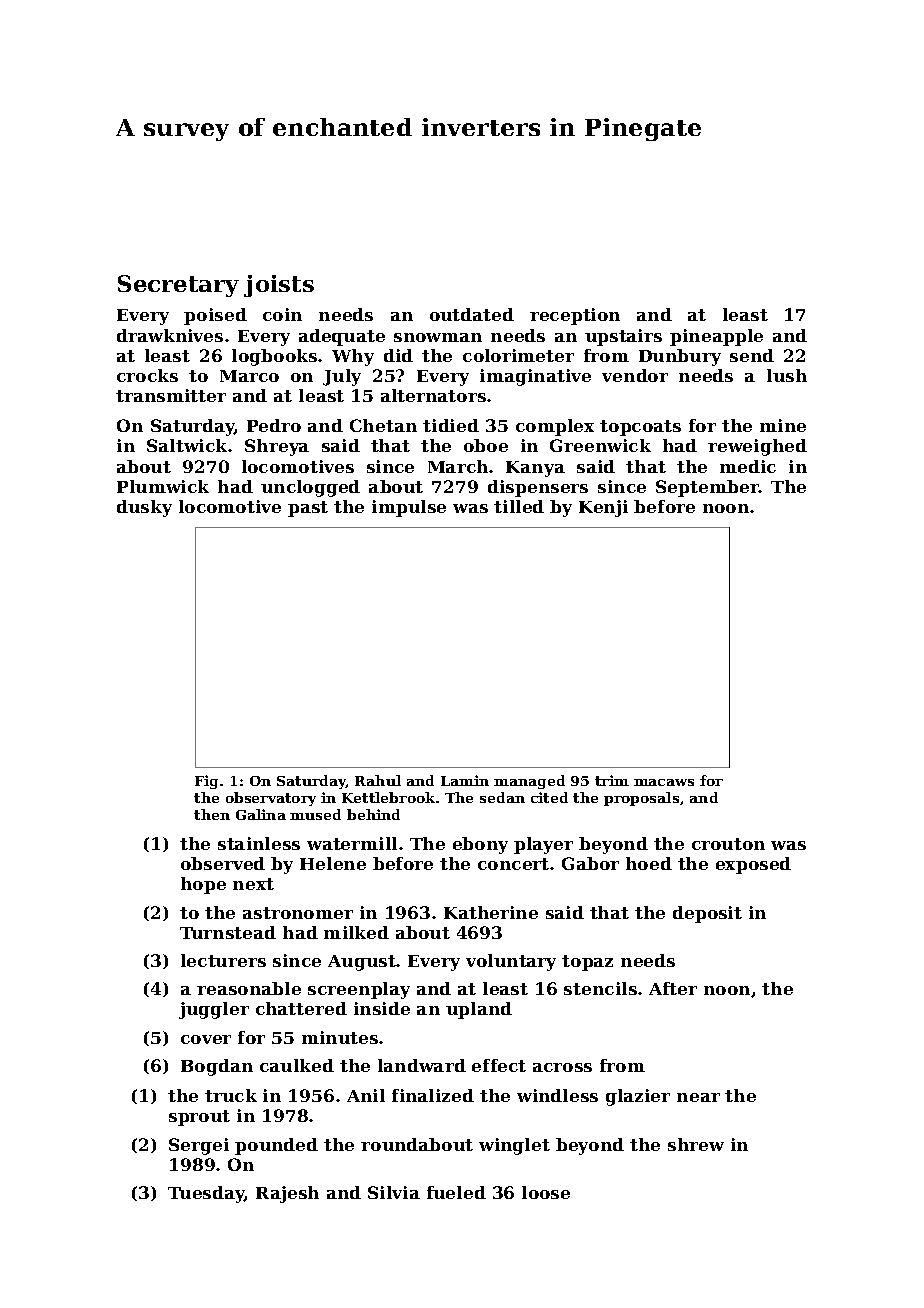  I want to click on Lamin, so click(465, 780).
